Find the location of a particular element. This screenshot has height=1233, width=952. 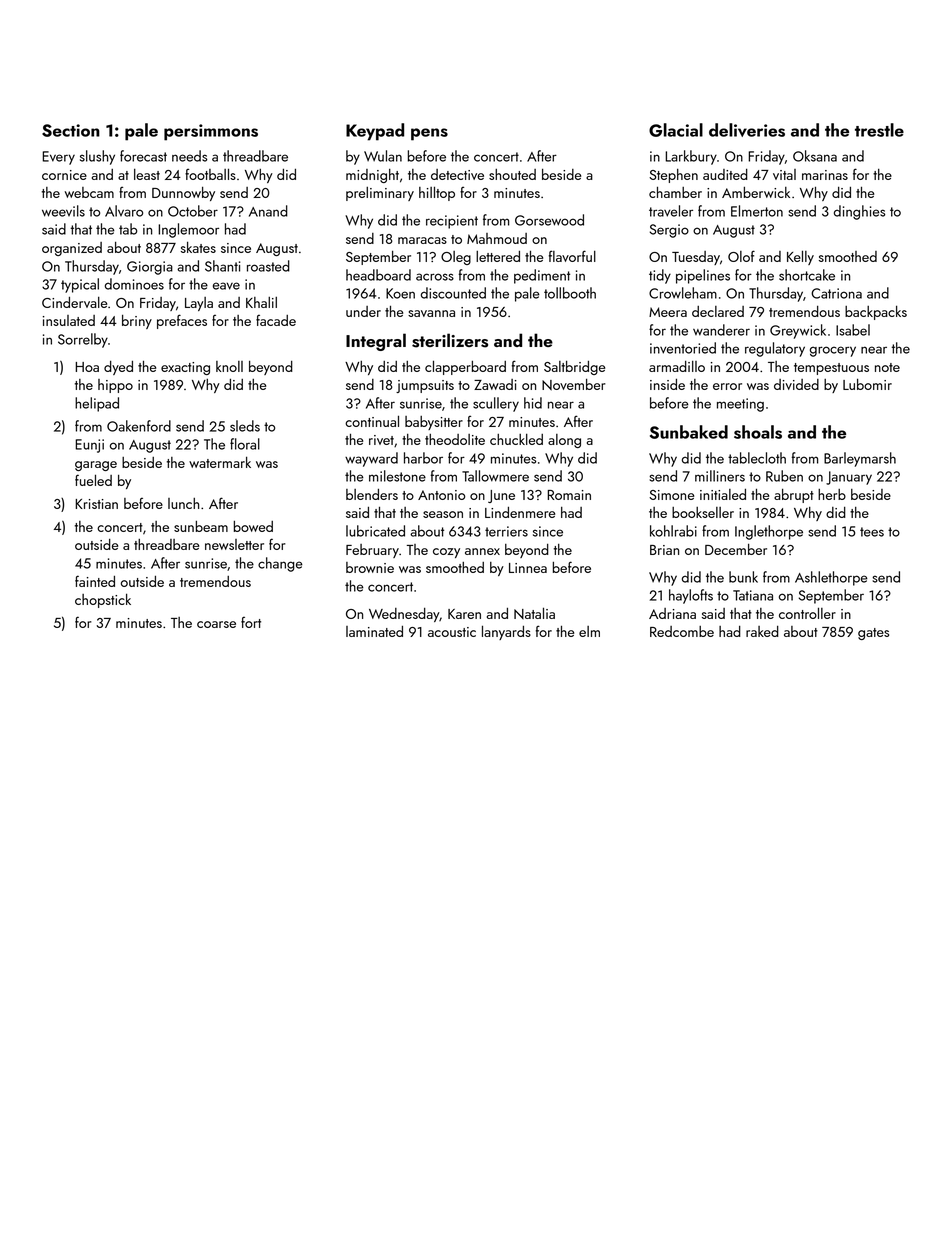

lanyards is located at coordinates (506, 632).
